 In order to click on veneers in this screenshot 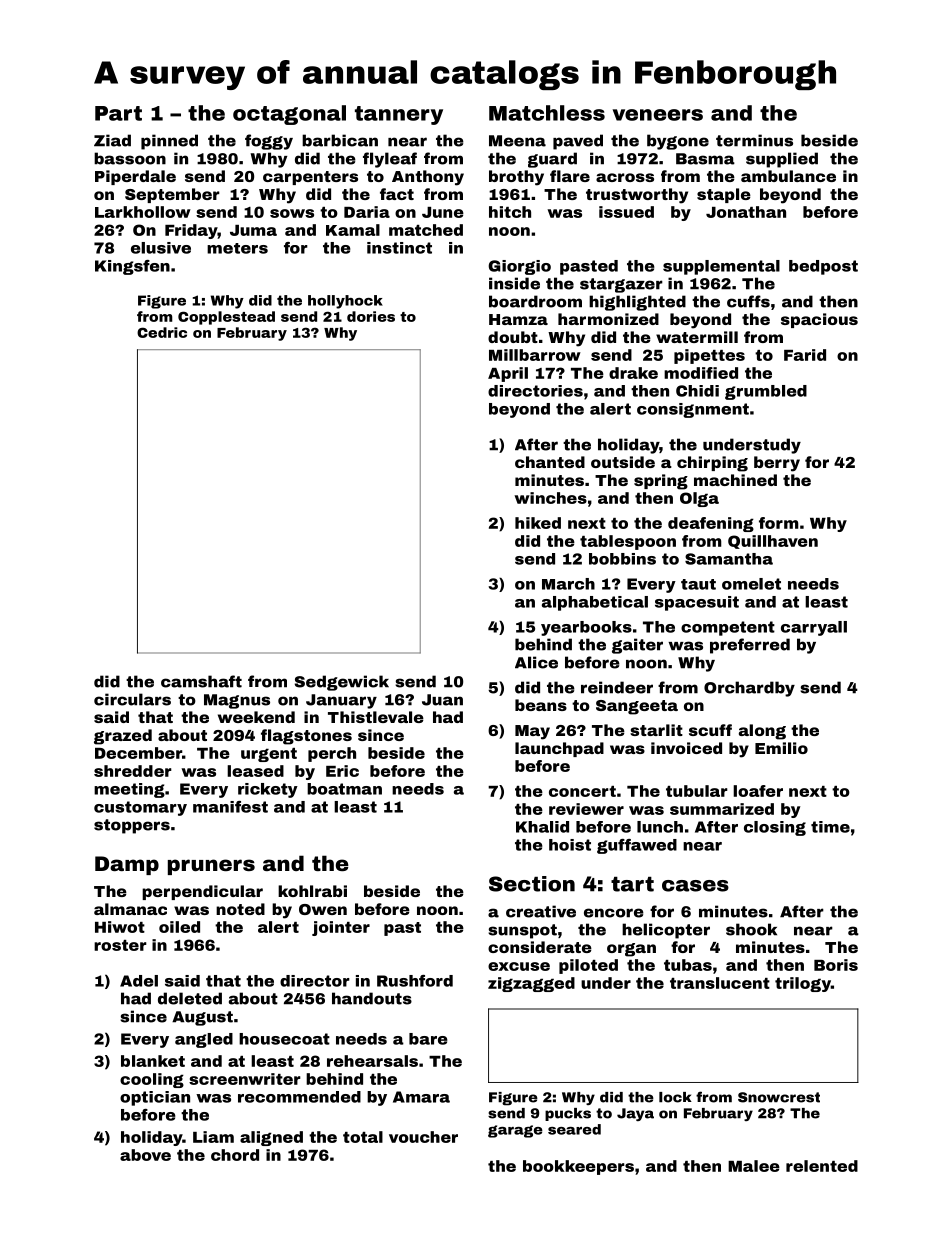, I will do `click(658, 115)`.
